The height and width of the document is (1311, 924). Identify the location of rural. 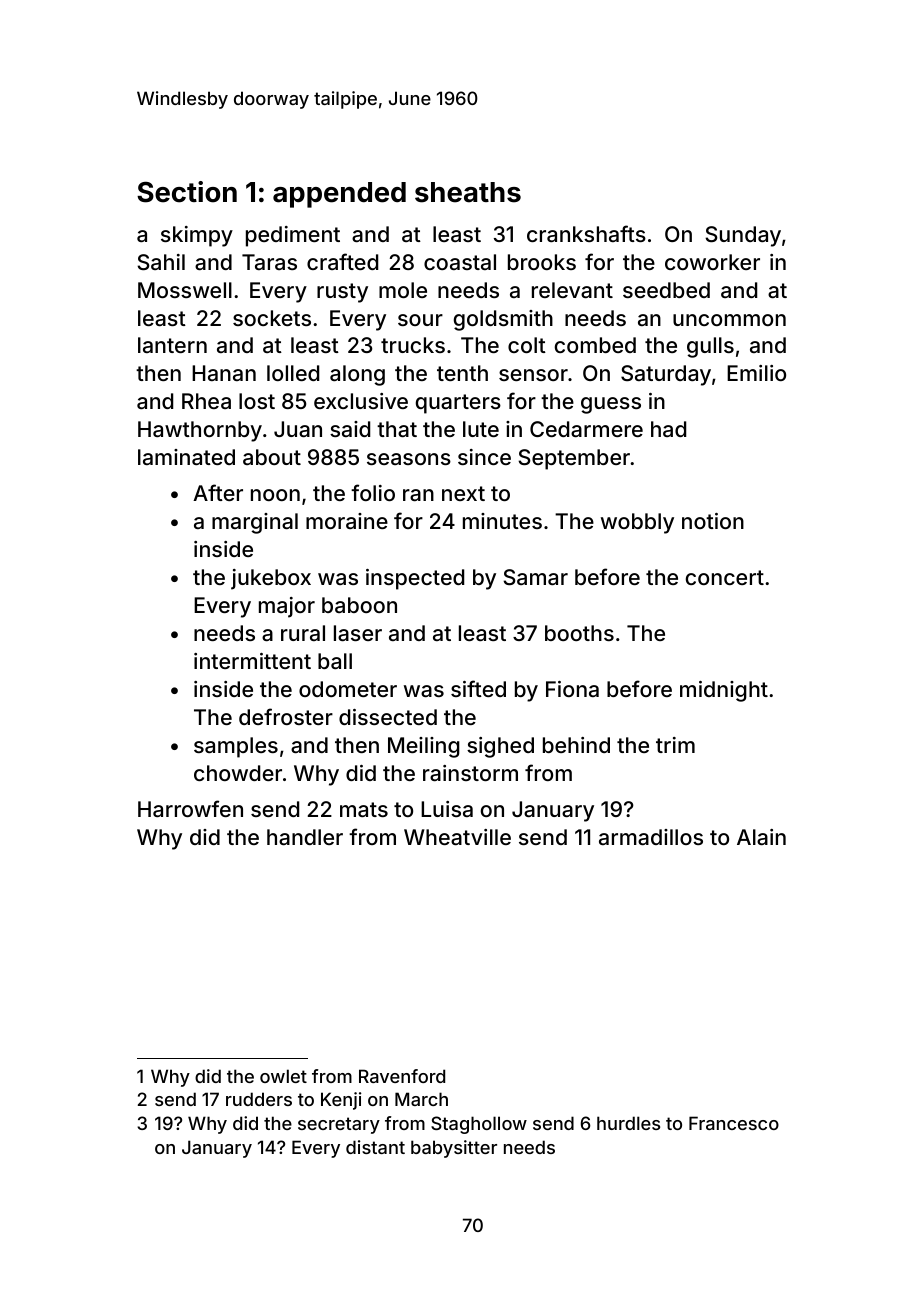
(303, 633).
